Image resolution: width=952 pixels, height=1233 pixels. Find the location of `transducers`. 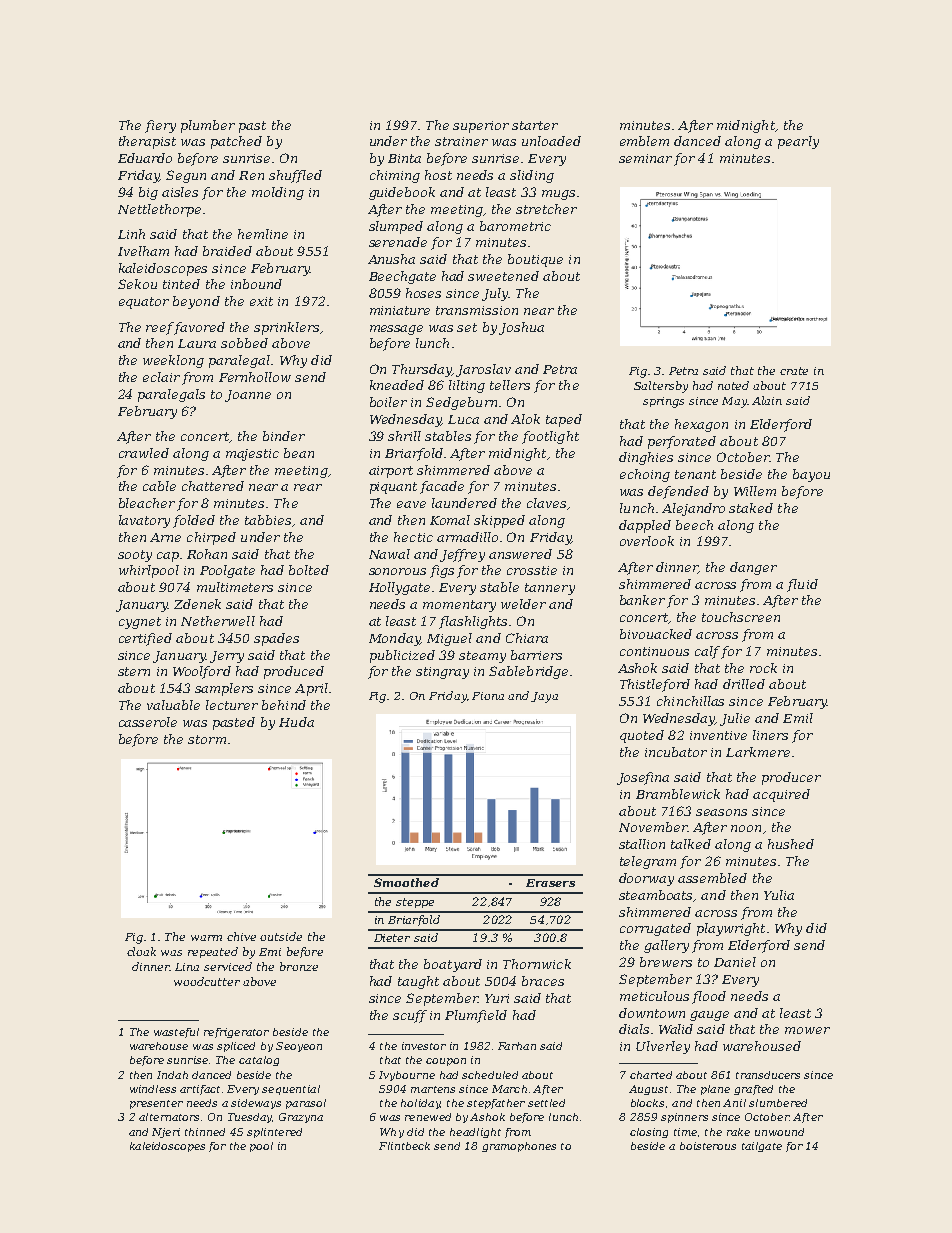

transducers is located at coordinates (768, 1075).
